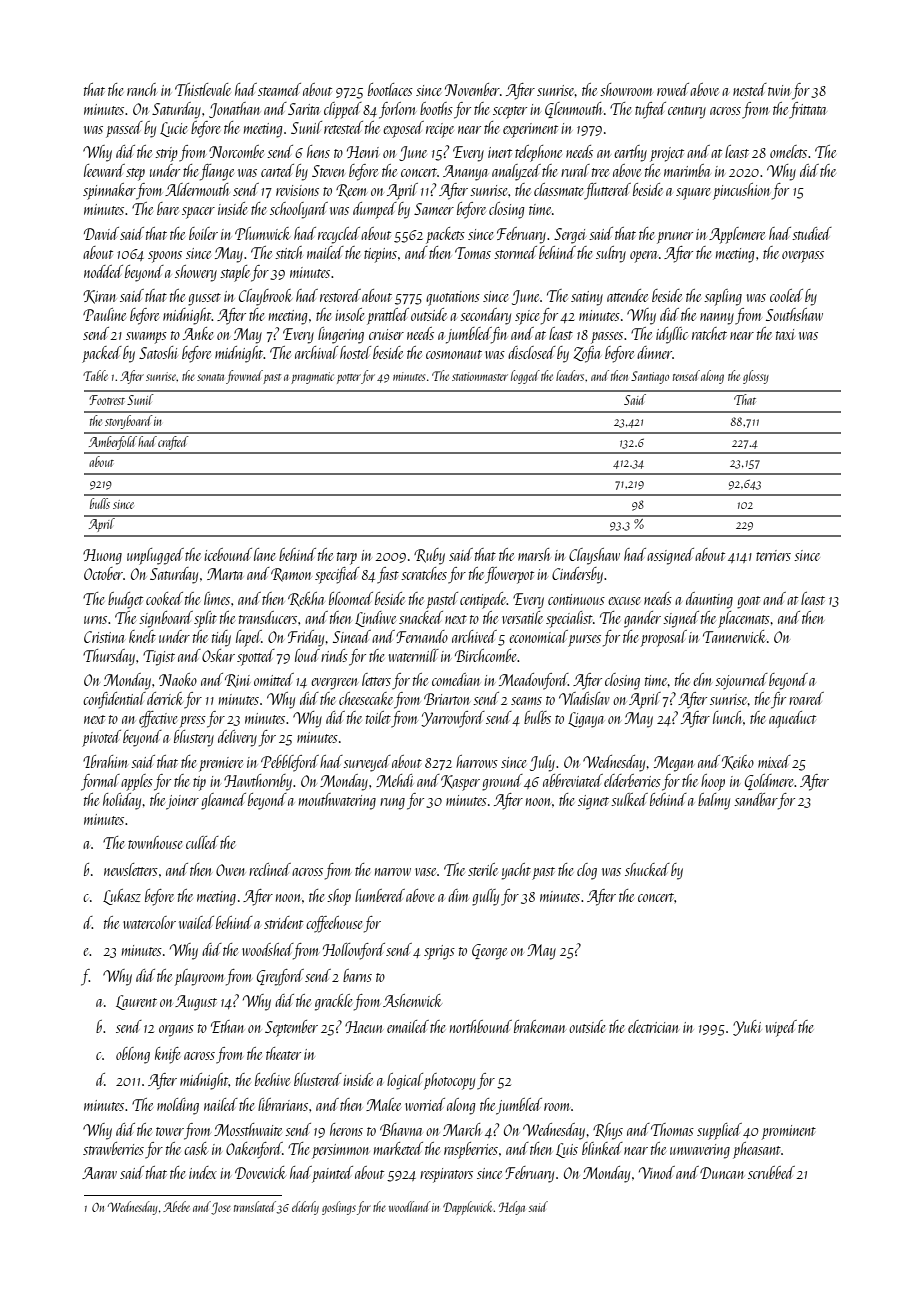 Image resolution: width=924 pixels, height=1308 pixels. I want to click on brakeman, so click(540, 1026).
